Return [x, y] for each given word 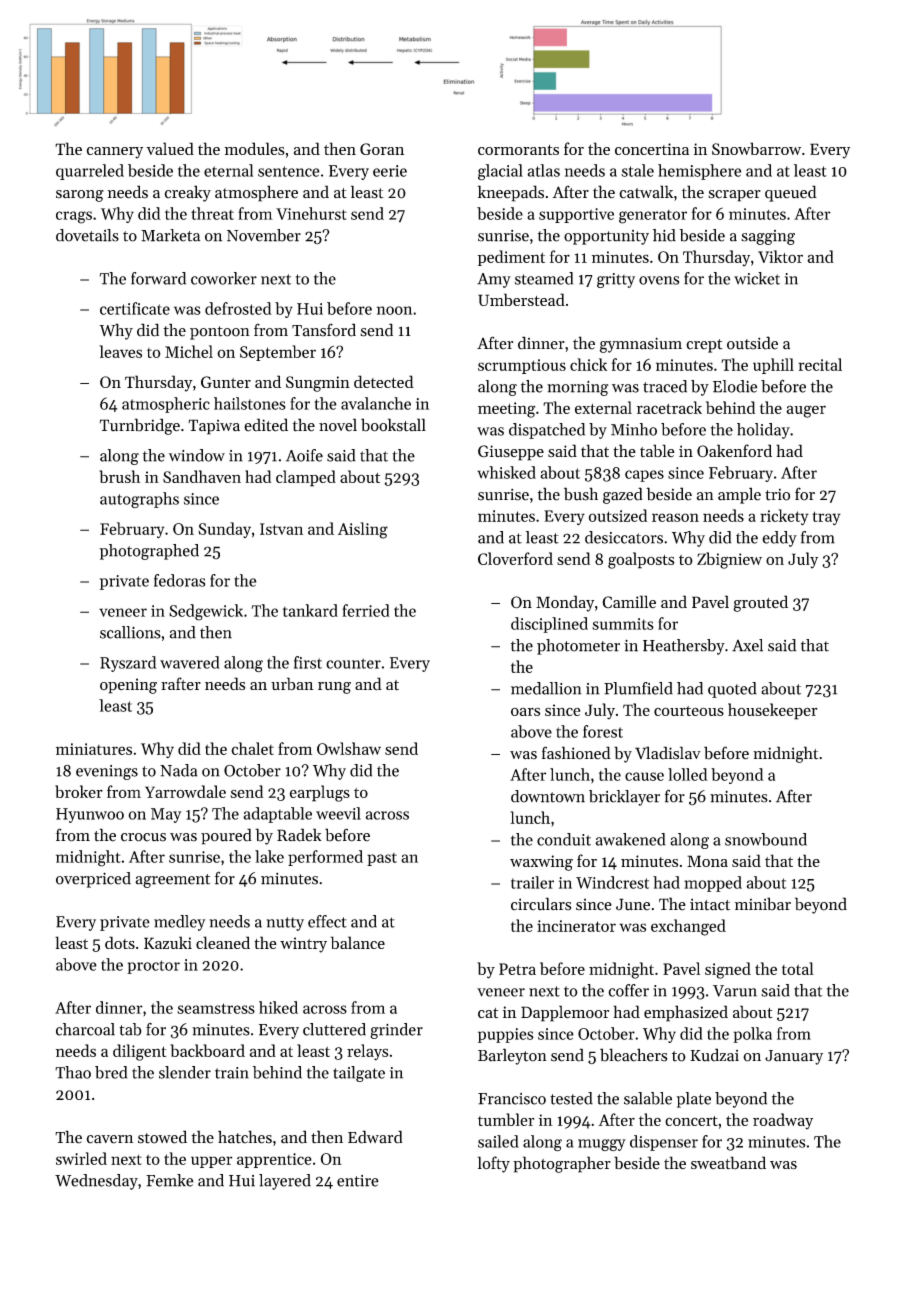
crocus [143, 837]
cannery [115, 153]
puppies [506, 1035]
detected [384, 381]
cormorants [518, 150]
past [382, 859]
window [197, 455]
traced [665, 386]
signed [728, 970]
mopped [713, 884]
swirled [81, 1158]
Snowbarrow [756, 148]
